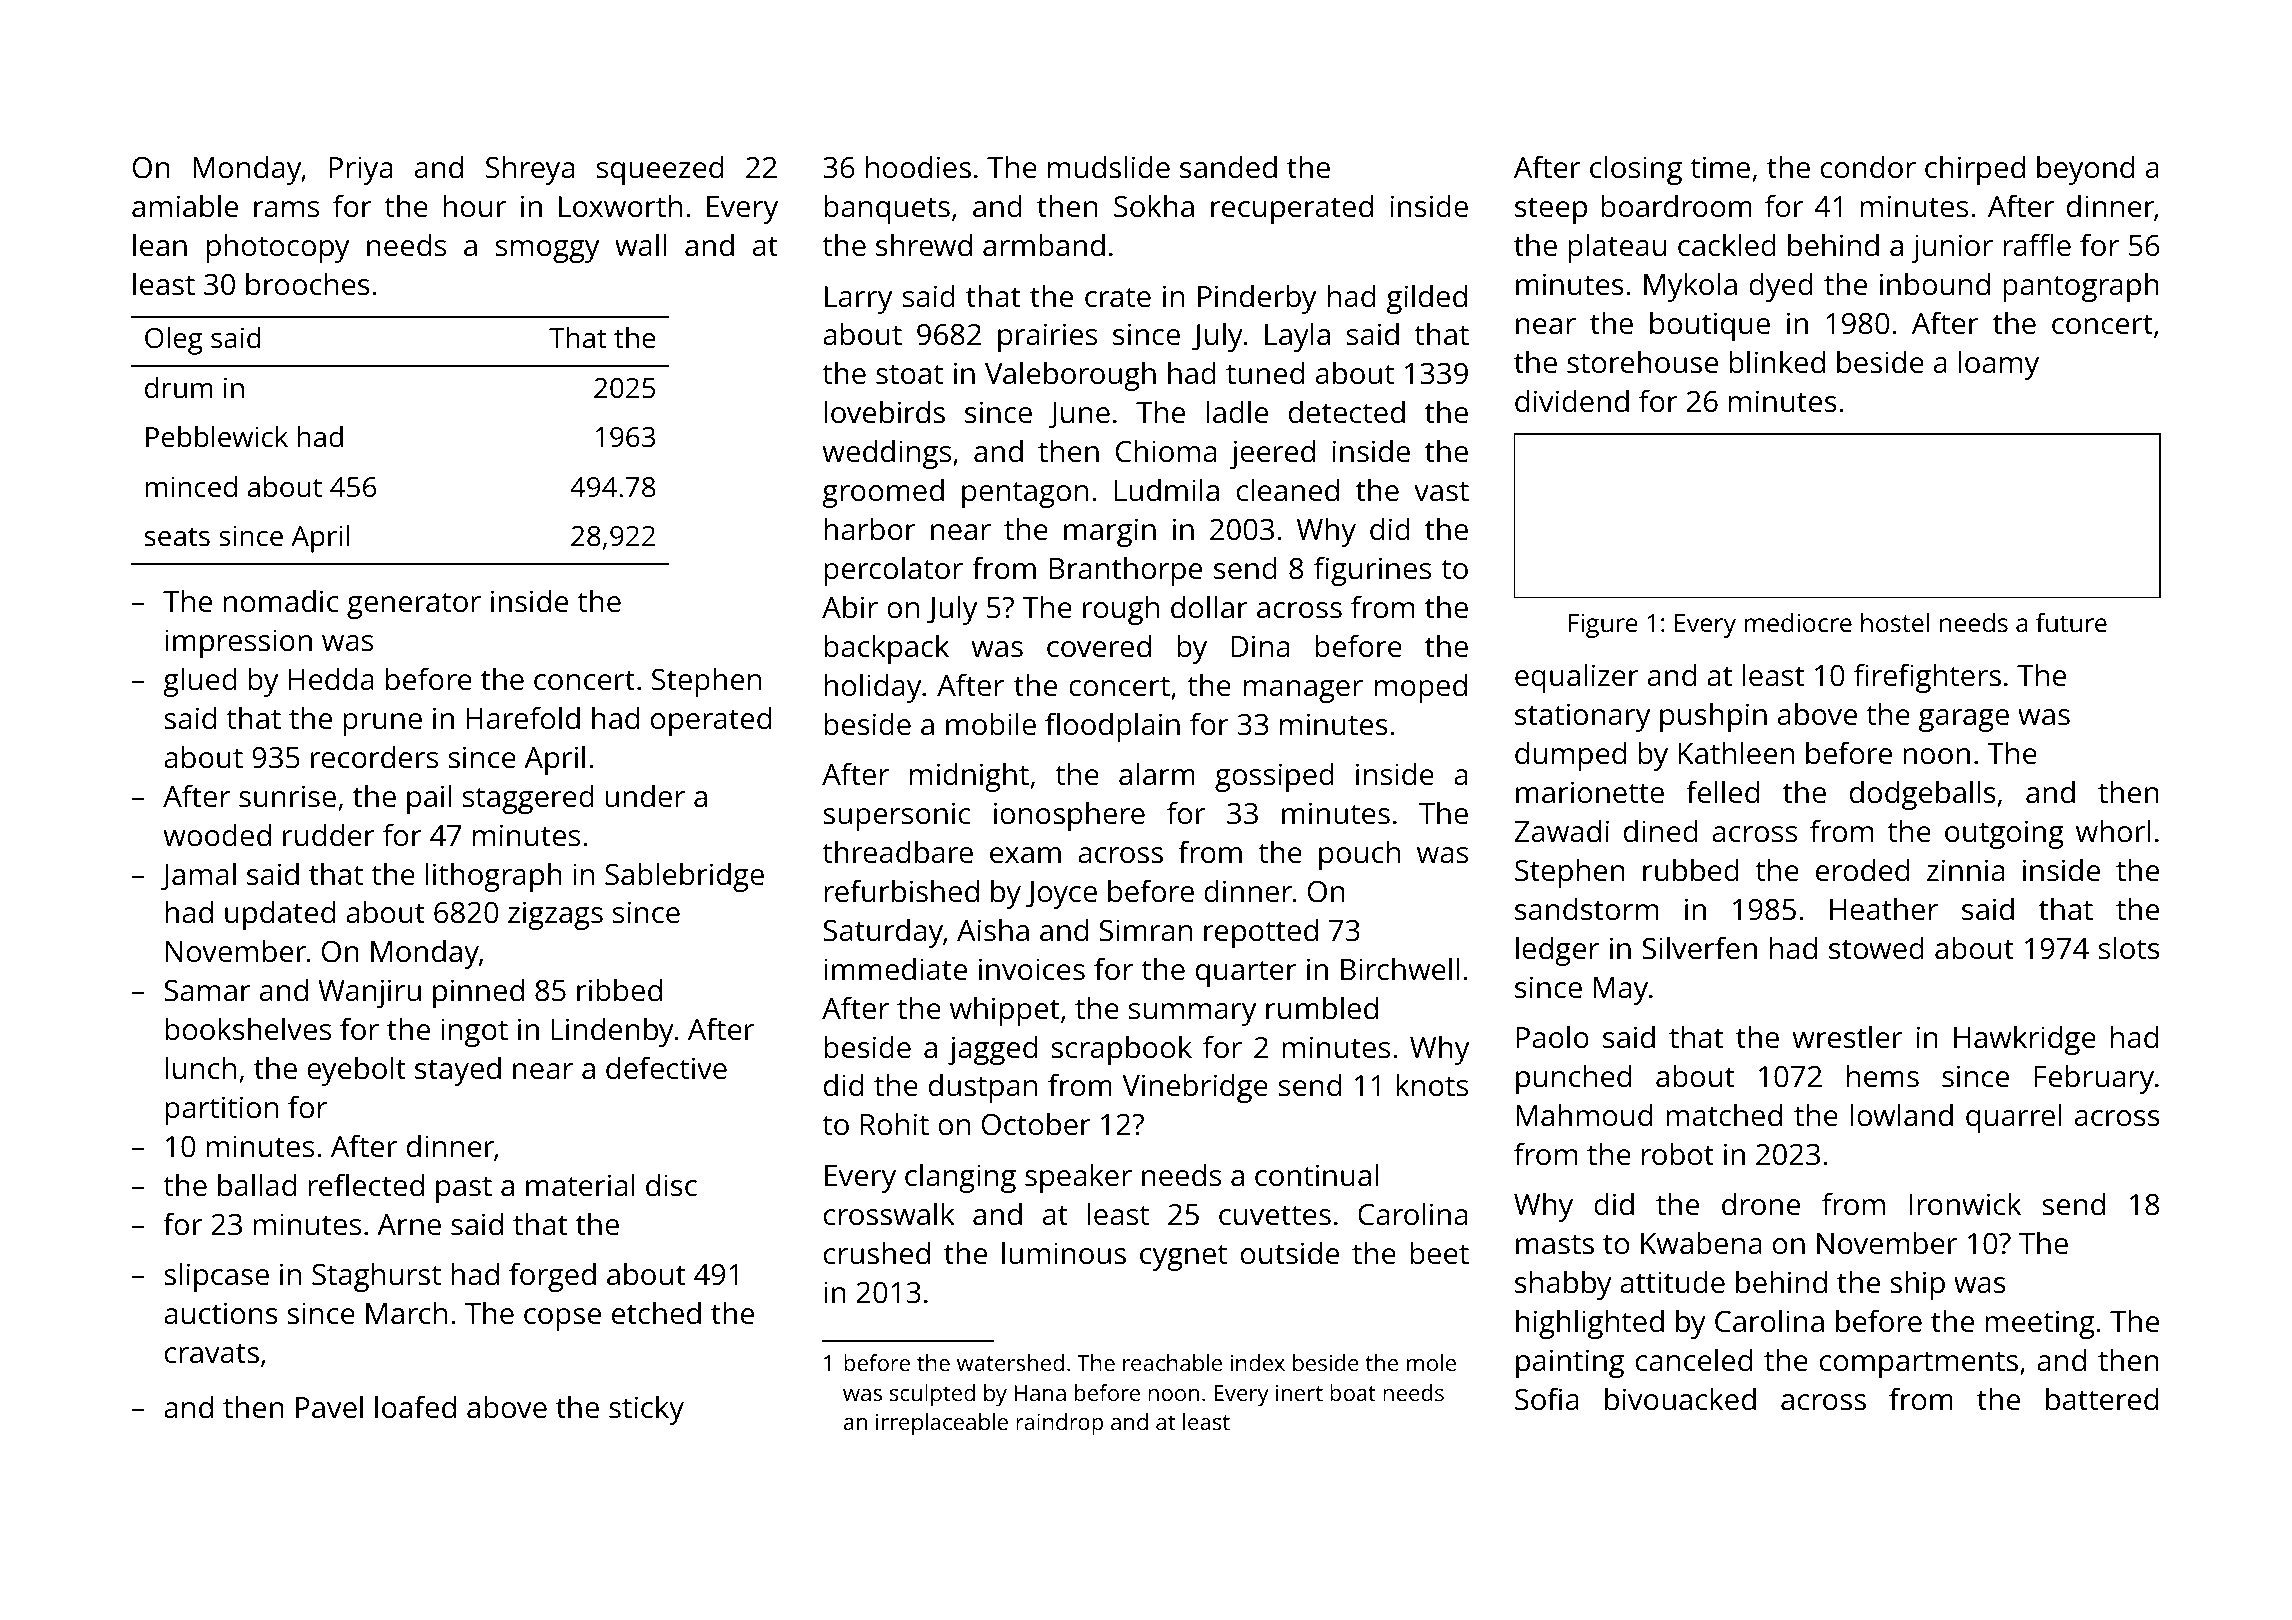 The image size is (2292, 1620). Describe the element at coordinates (640, 245) in the image. I see `wall` at that location.
